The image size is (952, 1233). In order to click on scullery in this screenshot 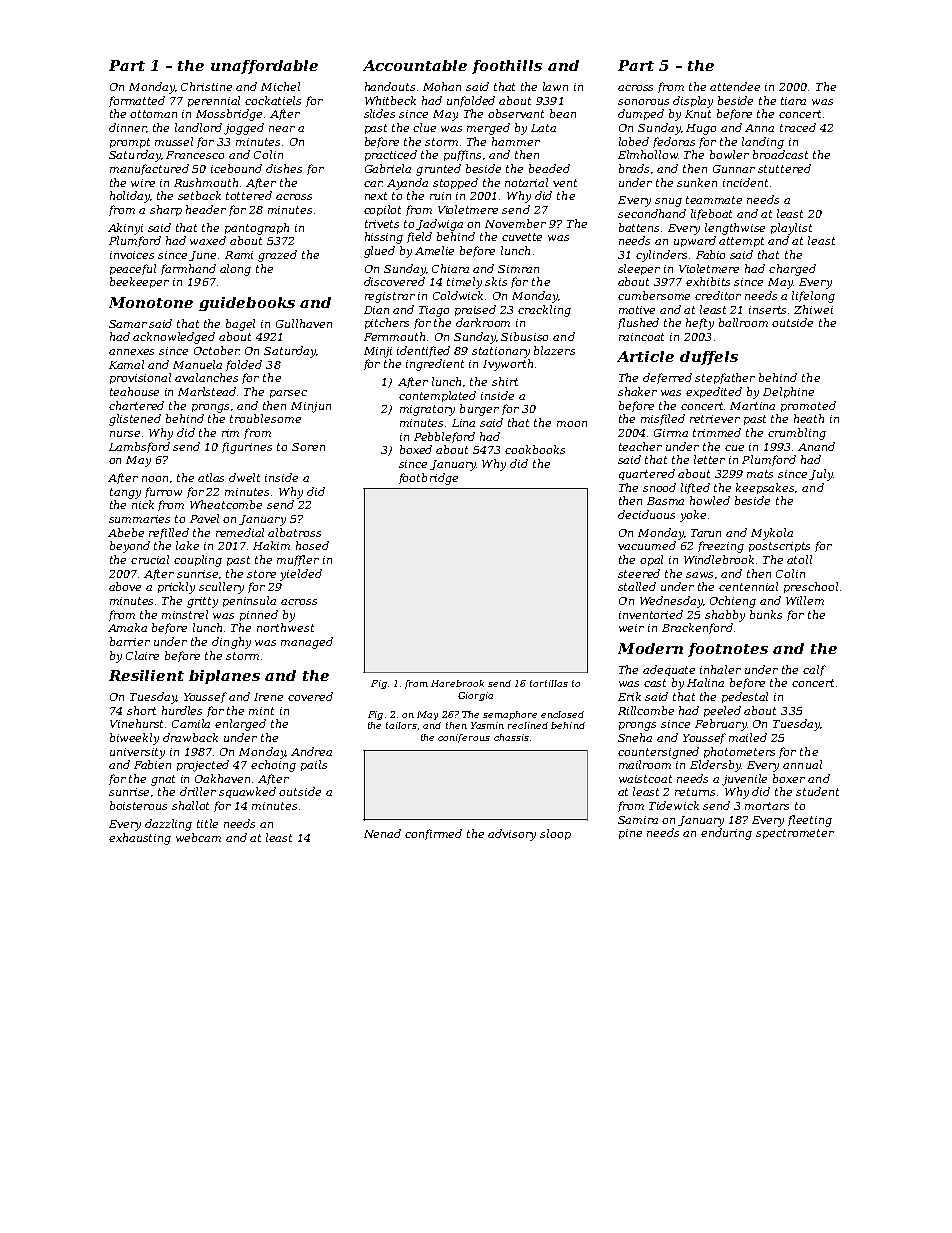, I will do `click(221, 588)`.
